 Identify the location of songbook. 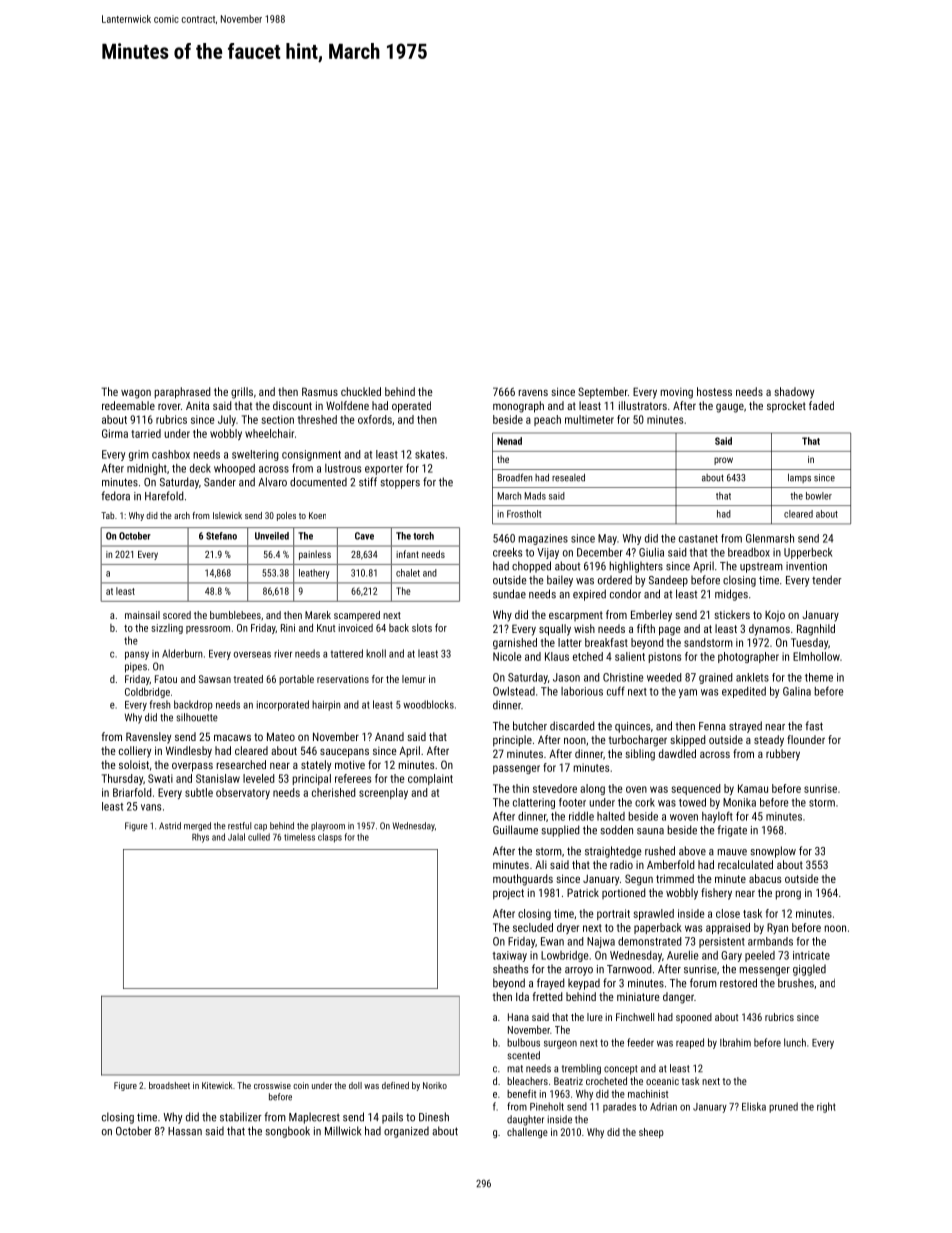
(288, 1132).
